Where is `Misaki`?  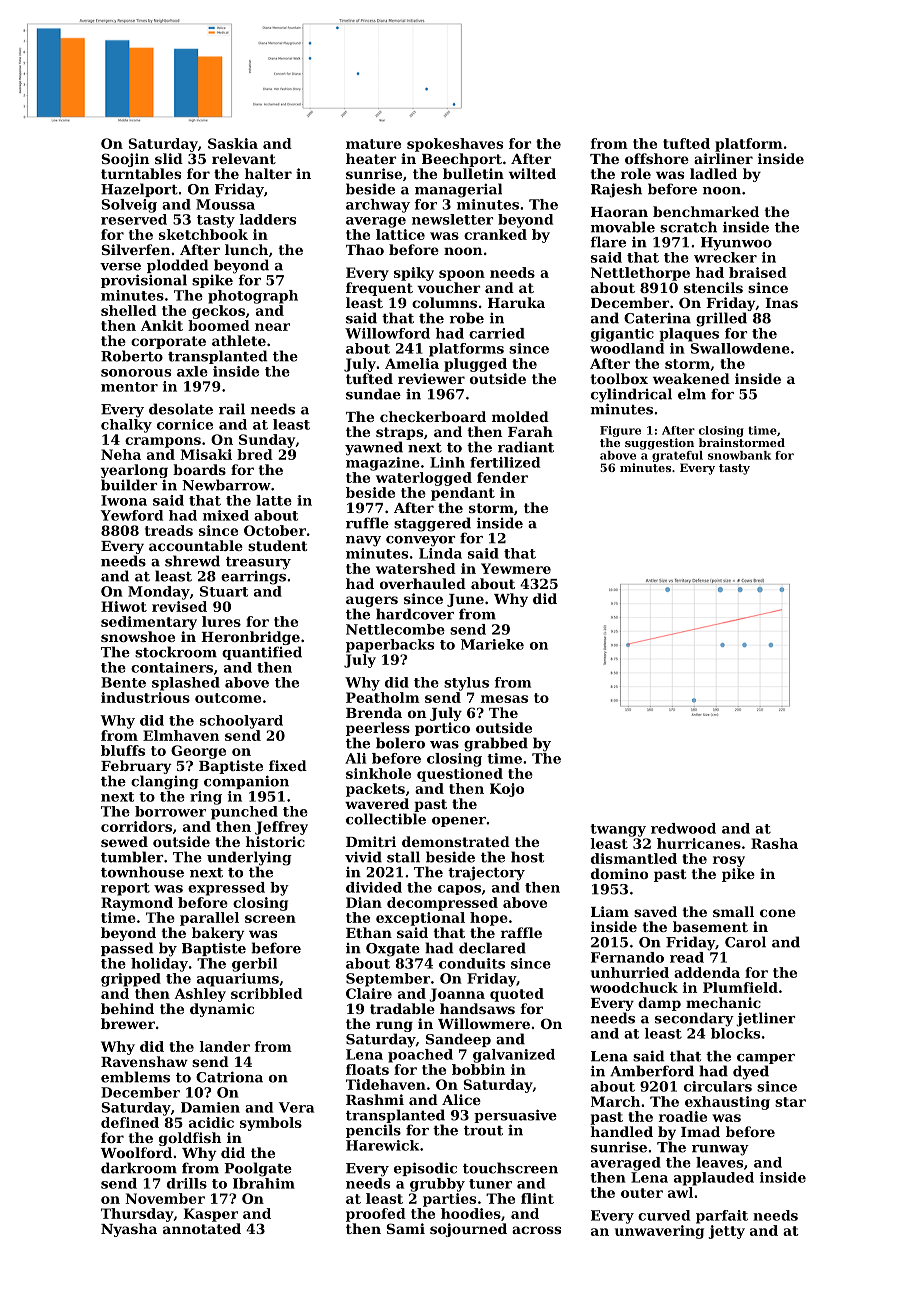
Misaki is located at coordinates (206, 454).
